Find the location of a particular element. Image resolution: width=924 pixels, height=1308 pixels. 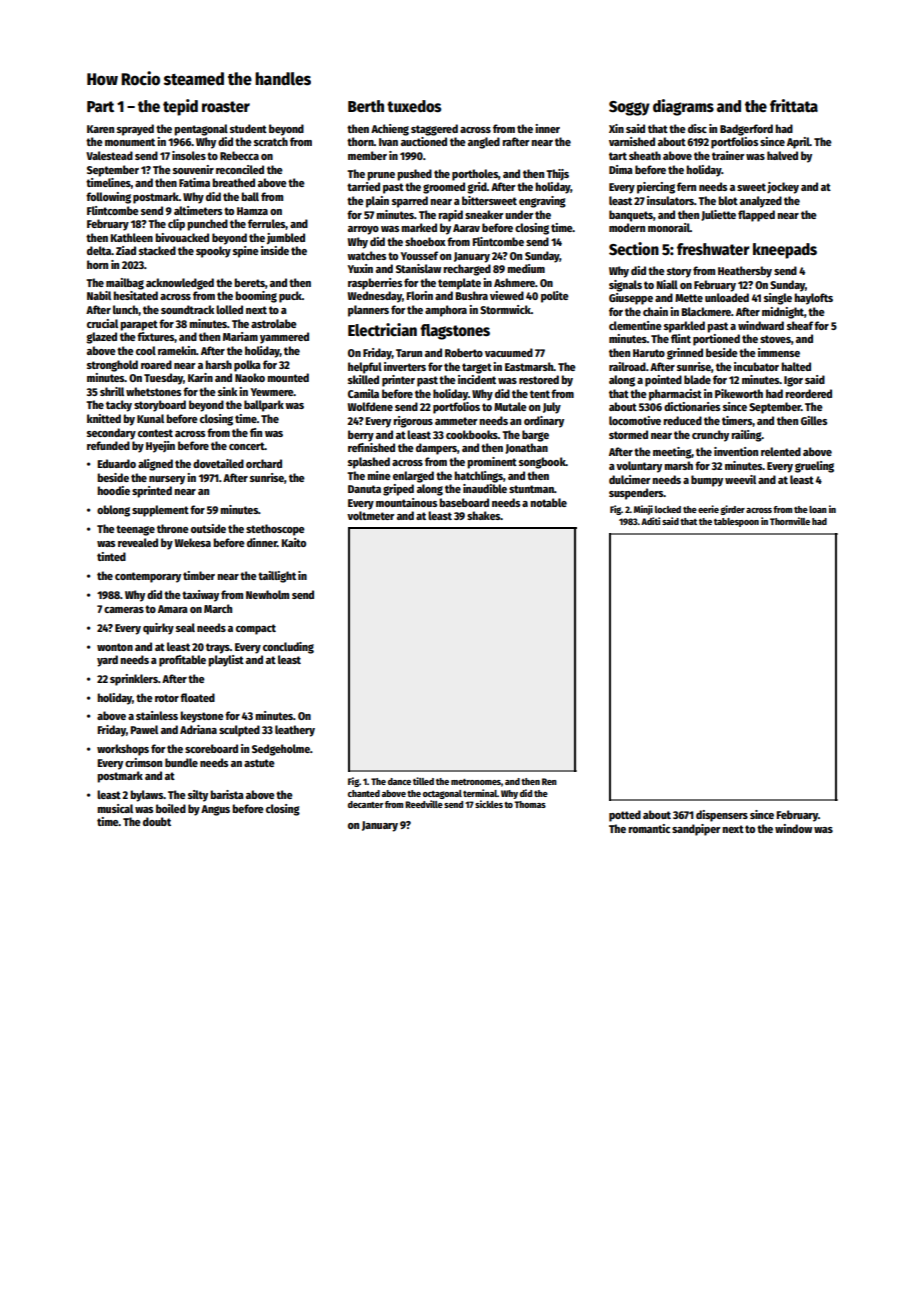

modern is located at coordinates (627, 227).
